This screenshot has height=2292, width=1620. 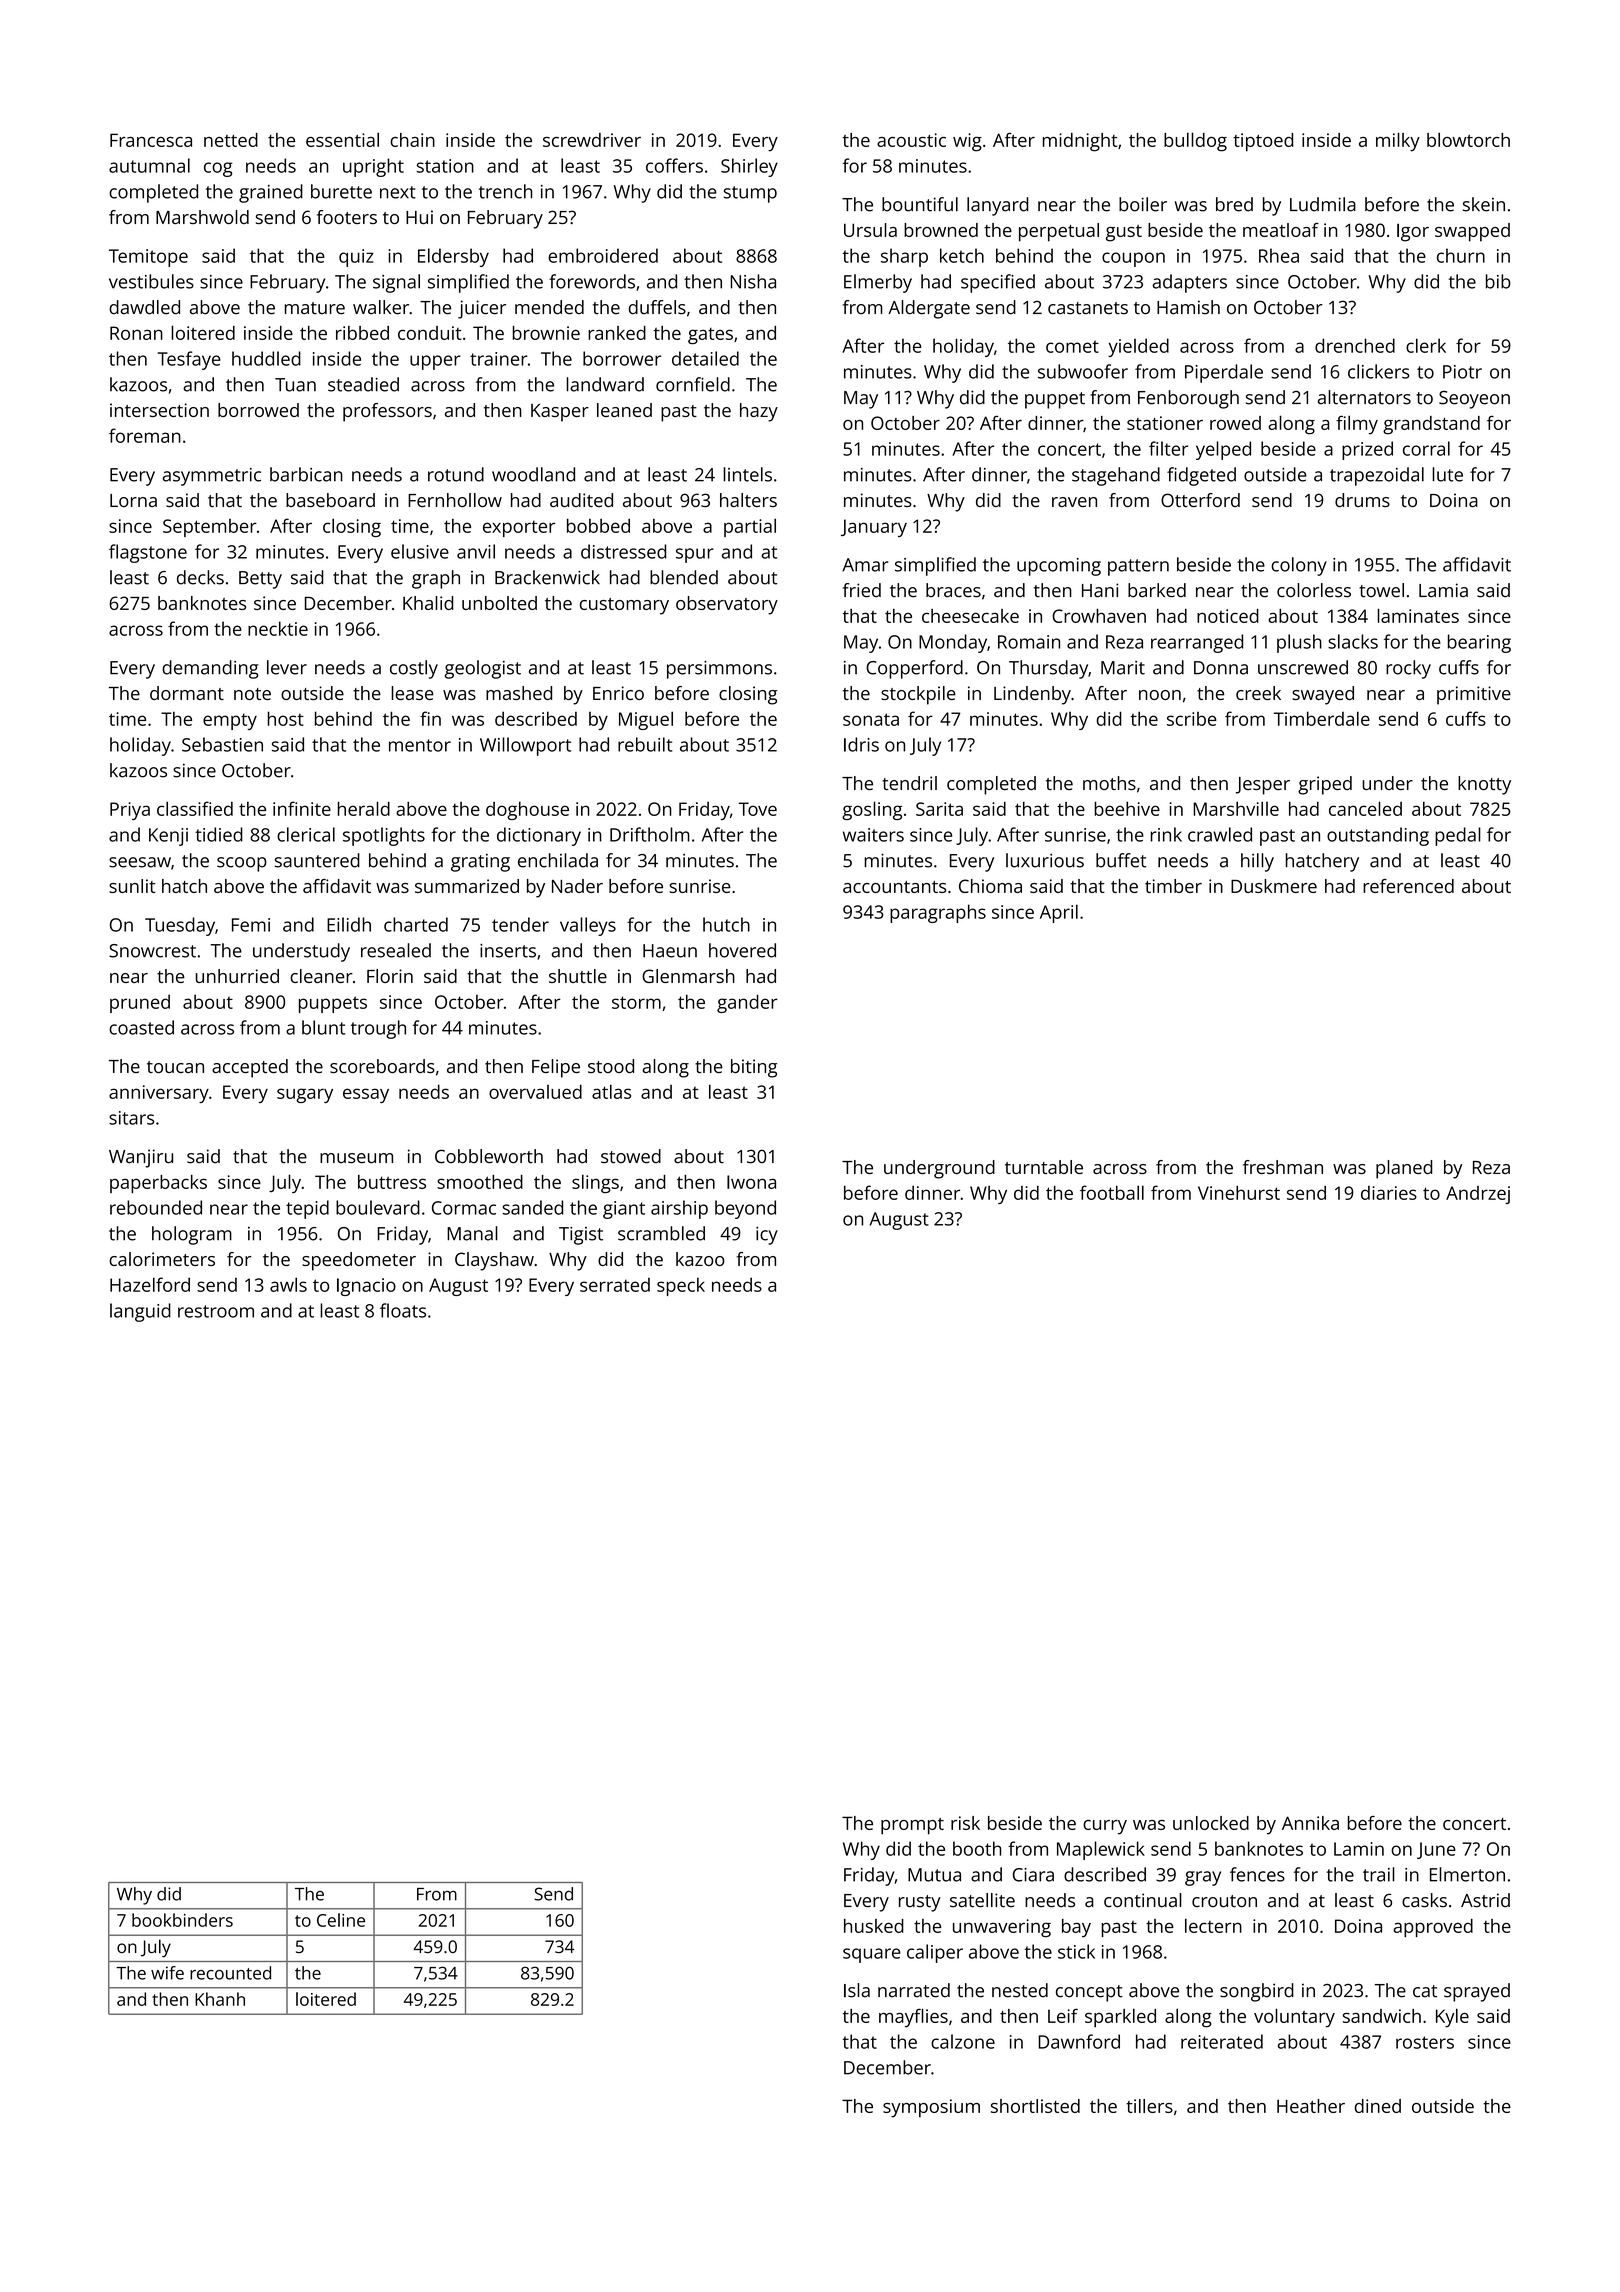 I want to click on Jesper, so click(x=1263, y=786).
